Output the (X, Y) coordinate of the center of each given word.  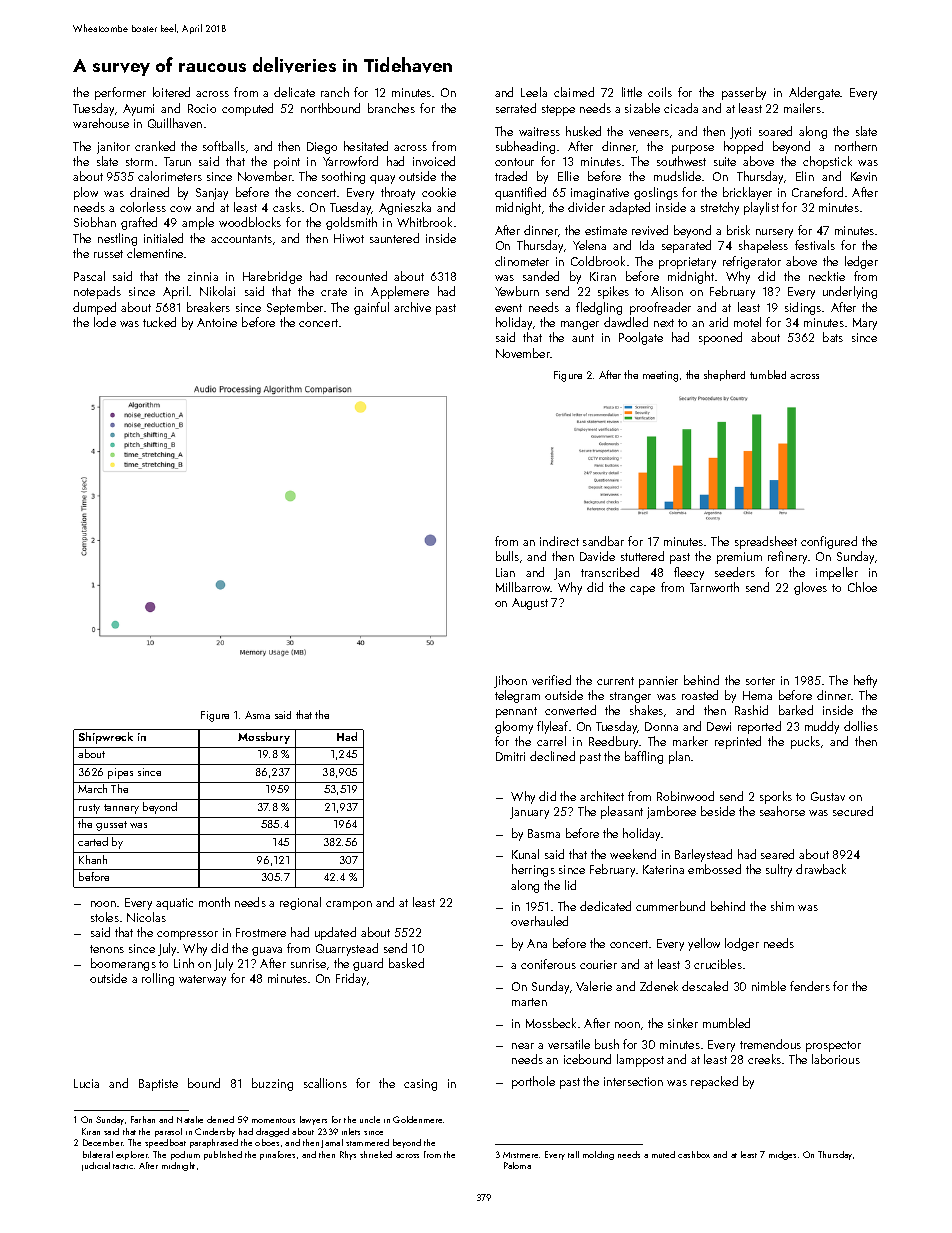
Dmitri (510, 756)
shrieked (376, 1154)
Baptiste (158, 1085)
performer (120, 93)
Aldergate (815, 93)
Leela (534, 92)
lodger (742, 944)
